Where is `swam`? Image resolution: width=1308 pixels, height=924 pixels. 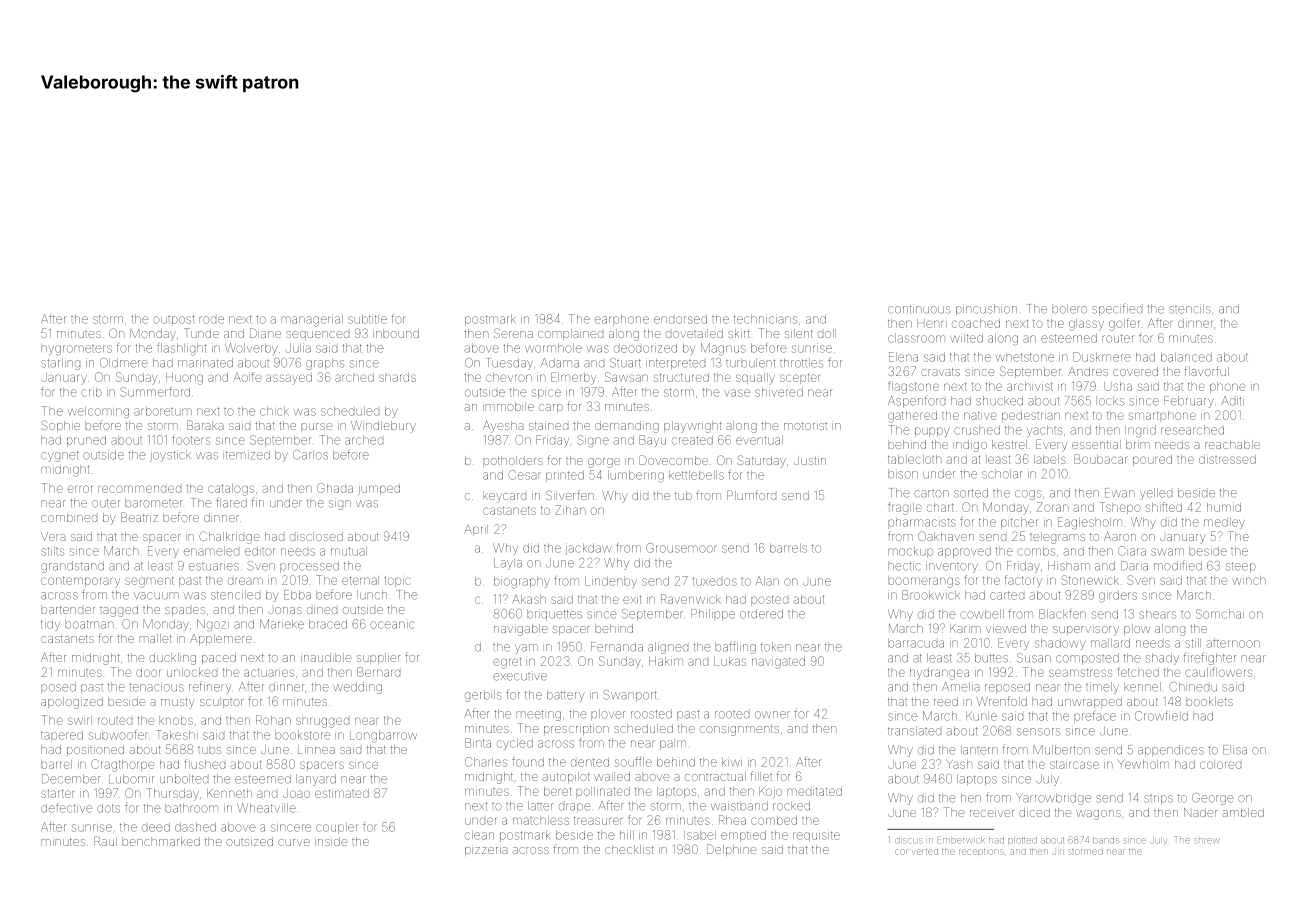 swam is located at coordinates (1167, 552).
